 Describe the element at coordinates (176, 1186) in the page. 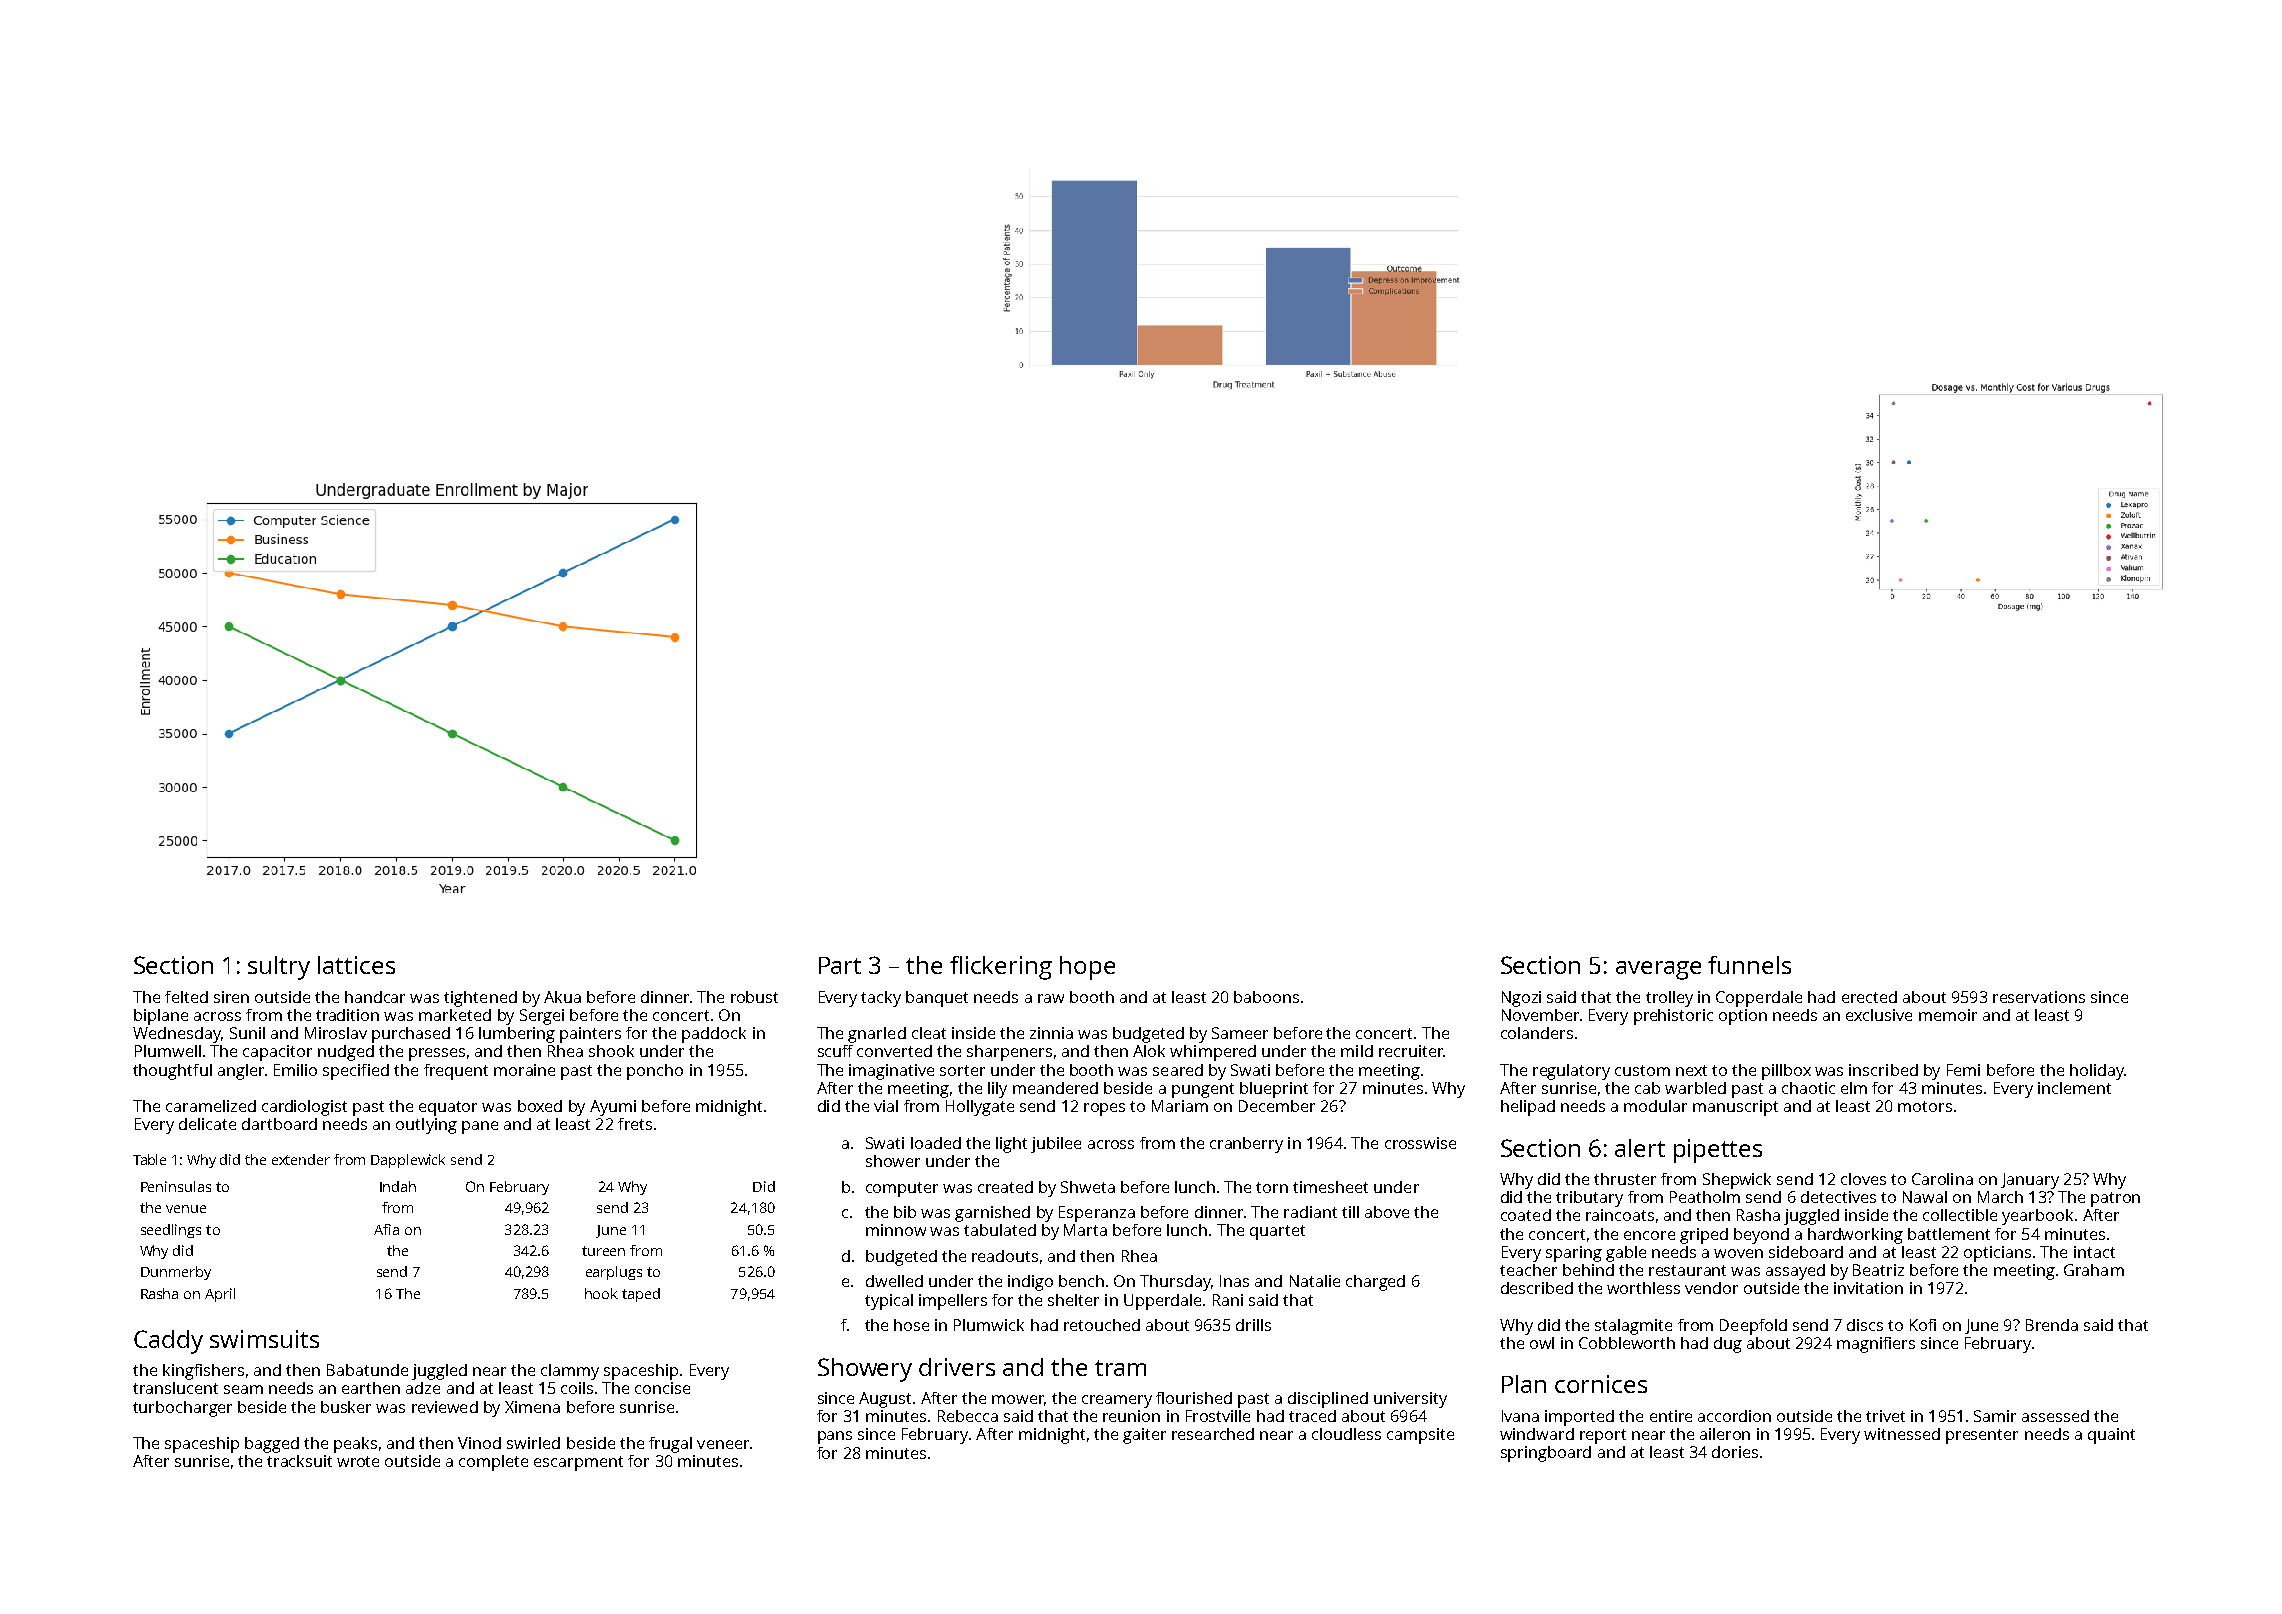

I see `Peninsulas` at that location.
